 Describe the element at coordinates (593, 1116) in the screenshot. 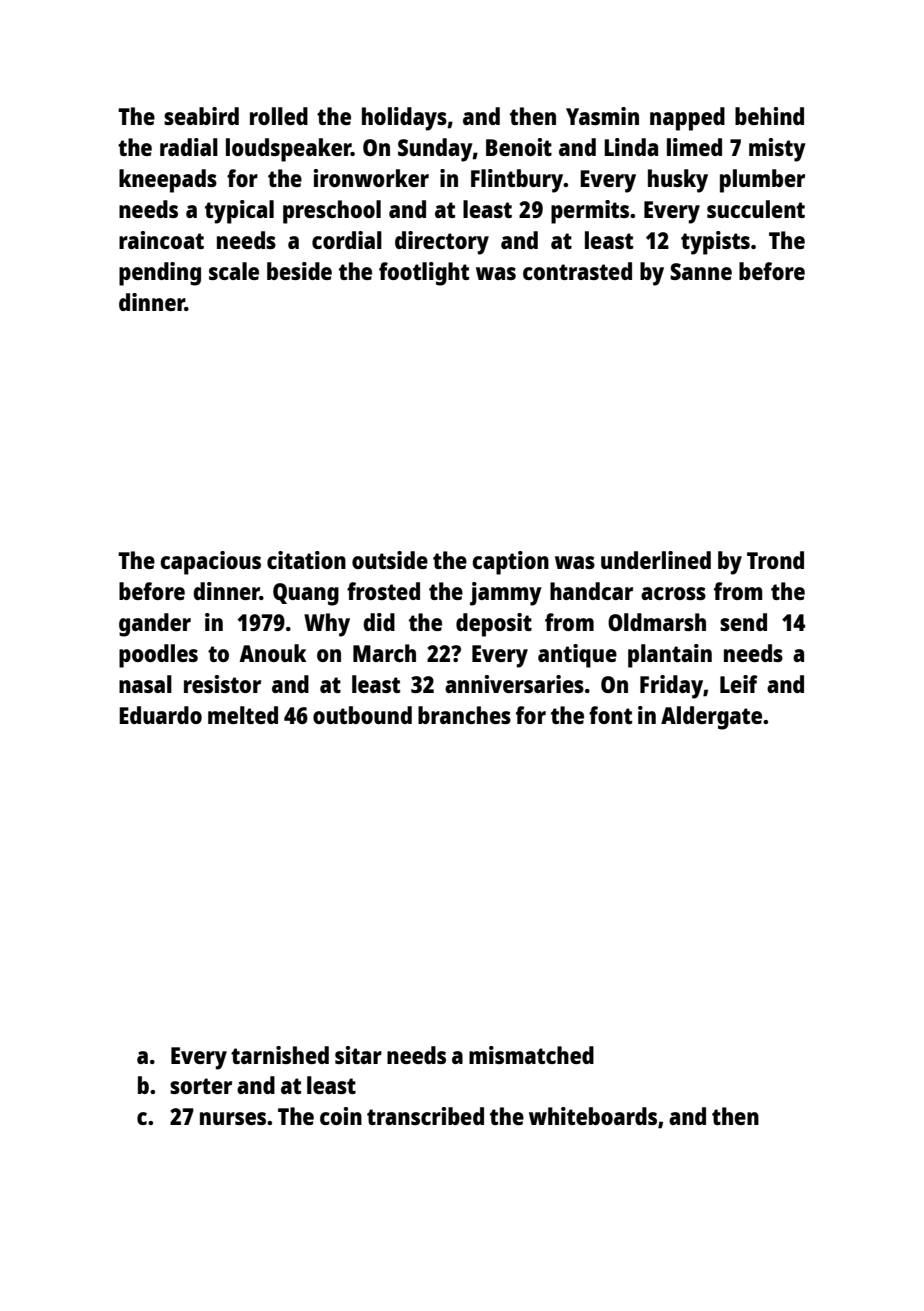

I see `whiteboards` at that location.
